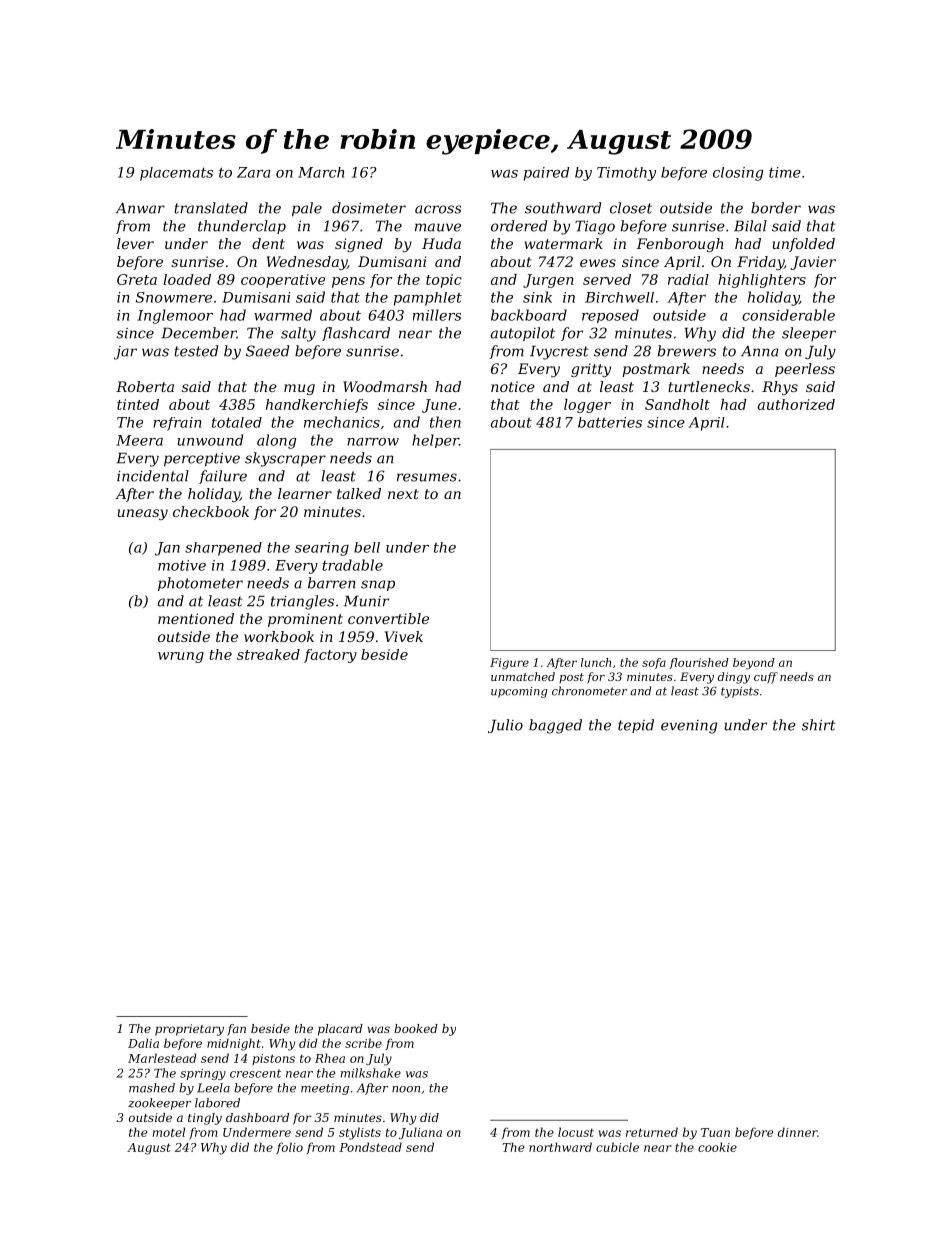 This document has width=952, height=1233. Describe the element at coordinates (796, 404) in the document. I see `authorized` at that location.
